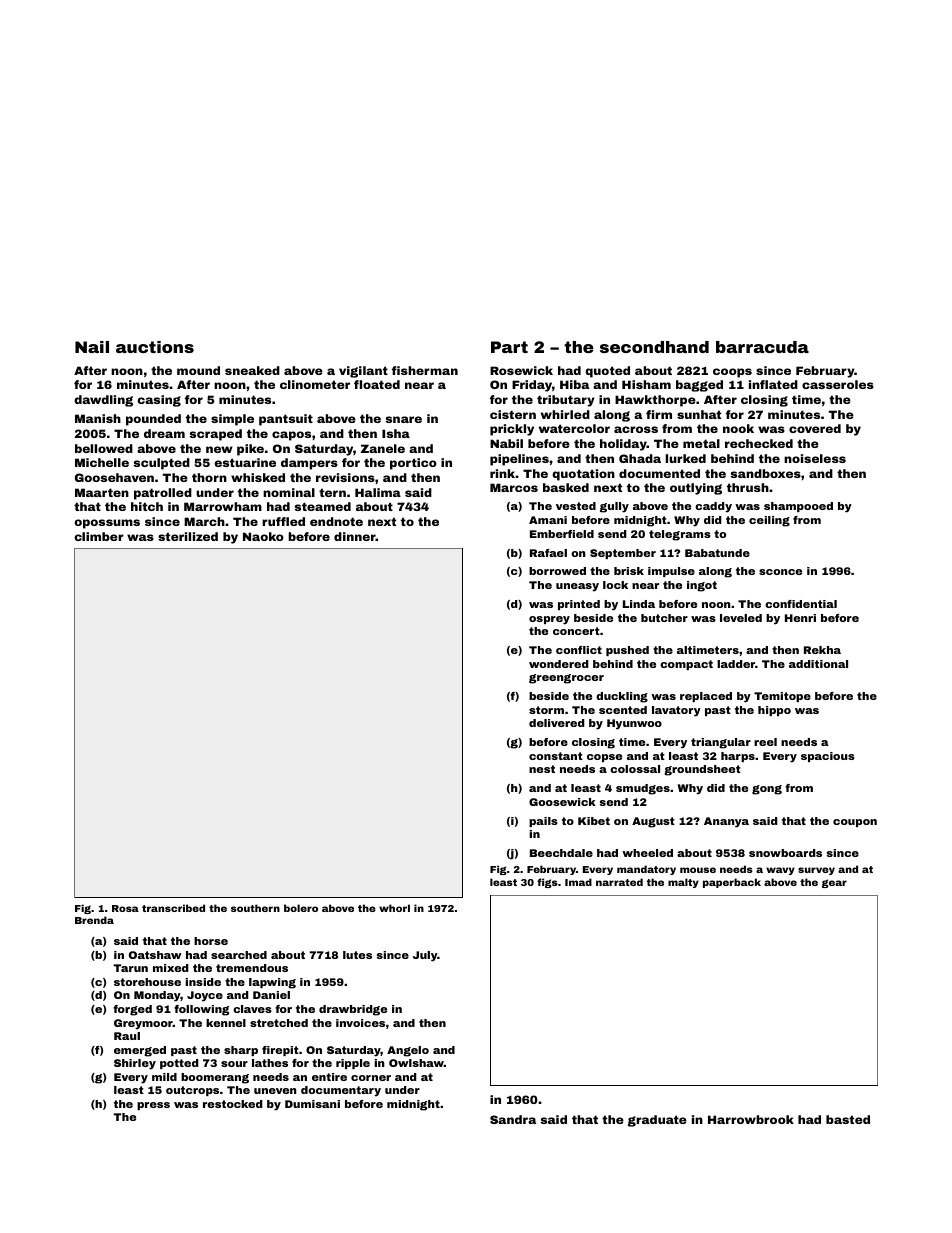  Describe the element at coordinates (425, 956) in the document. I see `July` at that location.
